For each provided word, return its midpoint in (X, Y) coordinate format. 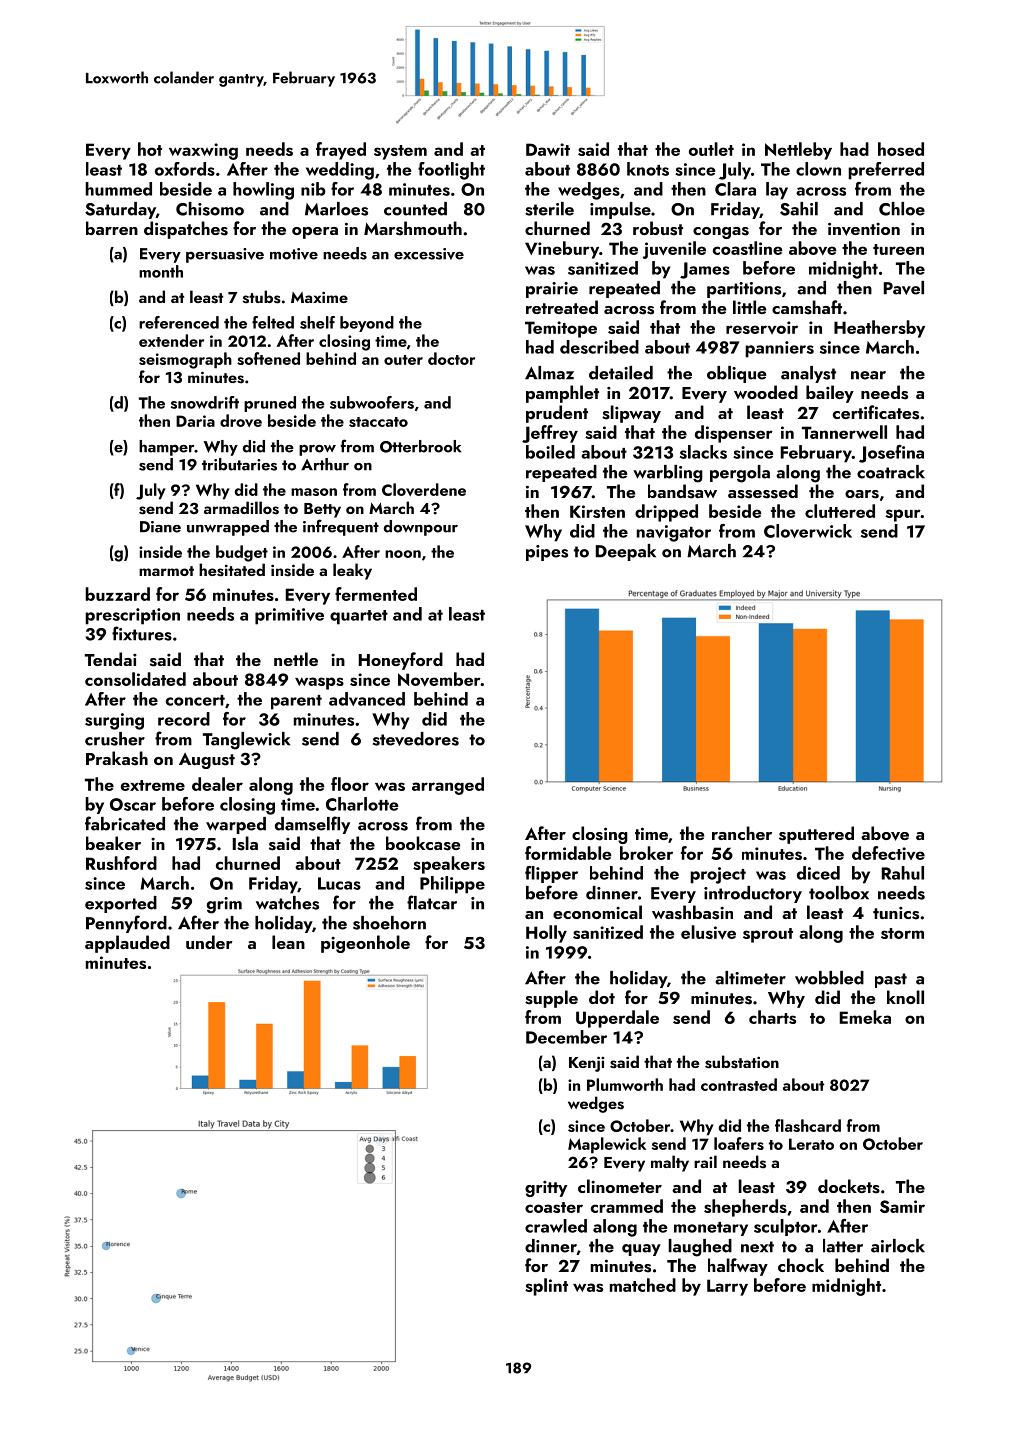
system (400, 152)
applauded (127, 944)
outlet (711, 149)
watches (287, 903)
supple (551, 999)
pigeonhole (365, 944)
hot (150, 149)
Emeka (865, 1017)
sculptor (786, 1227)
